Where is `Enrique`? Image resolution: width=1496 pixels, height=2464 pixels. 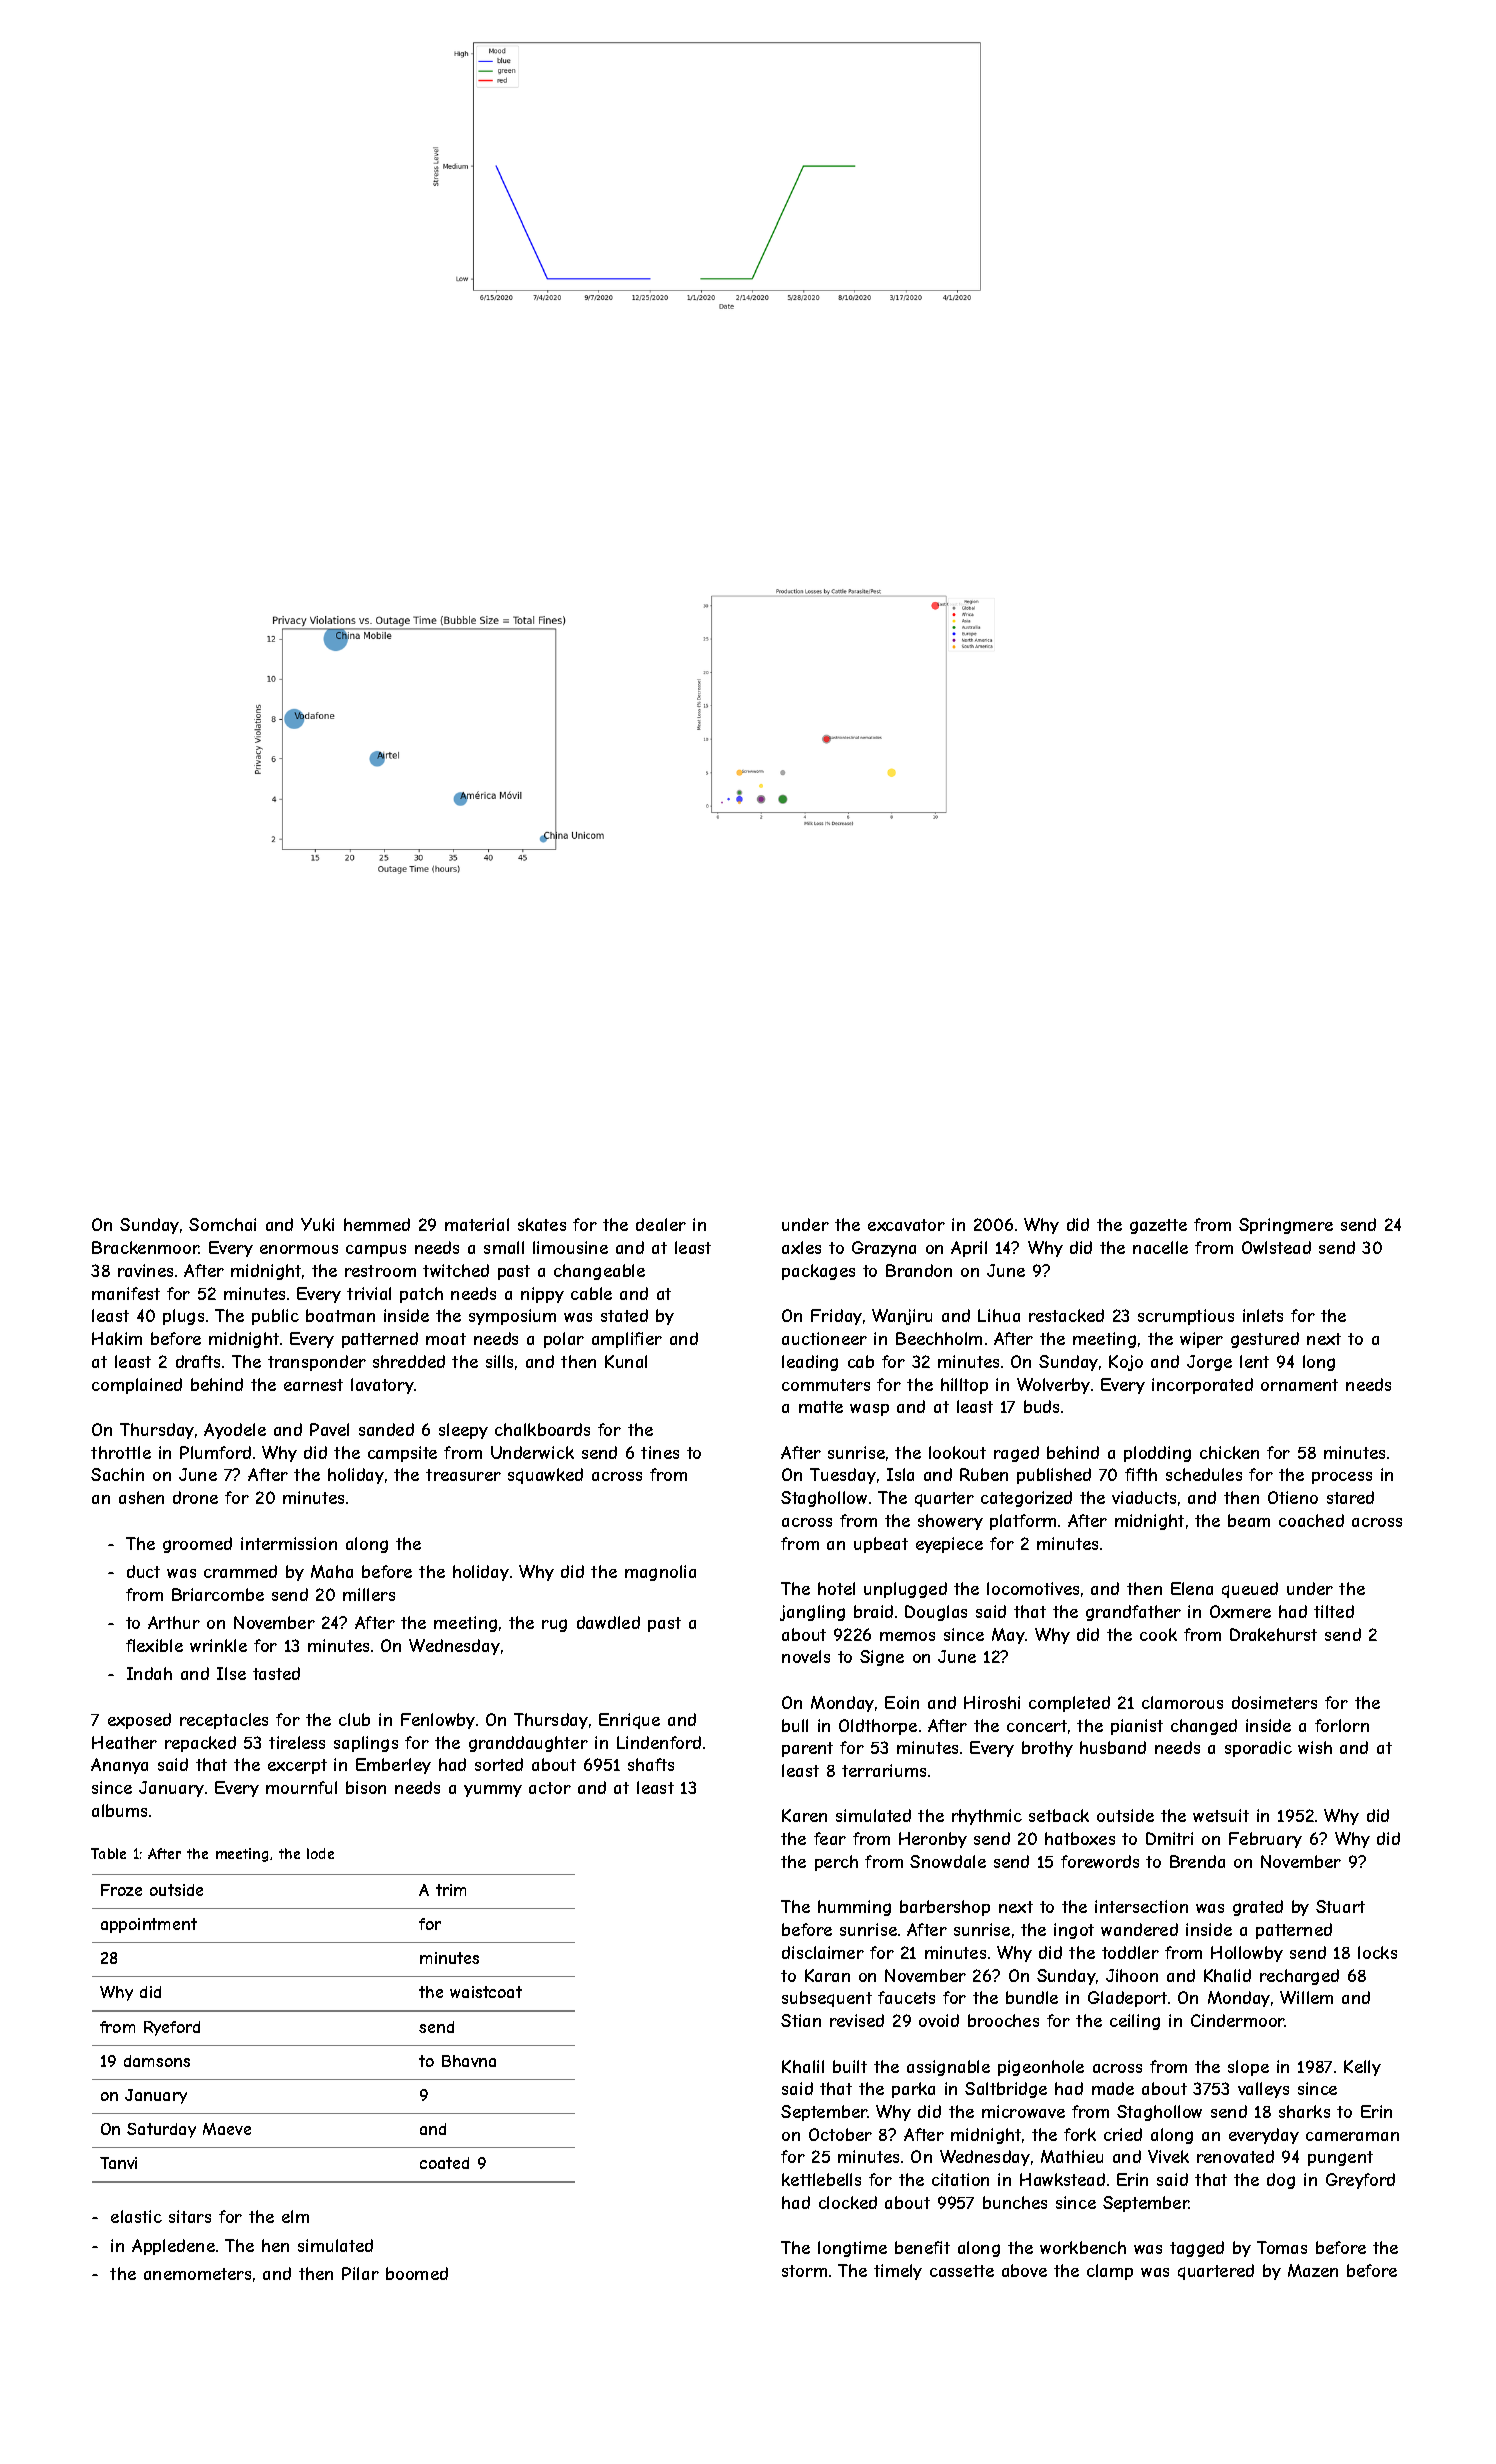 Enrique is located at coordinates (629, 1721).
